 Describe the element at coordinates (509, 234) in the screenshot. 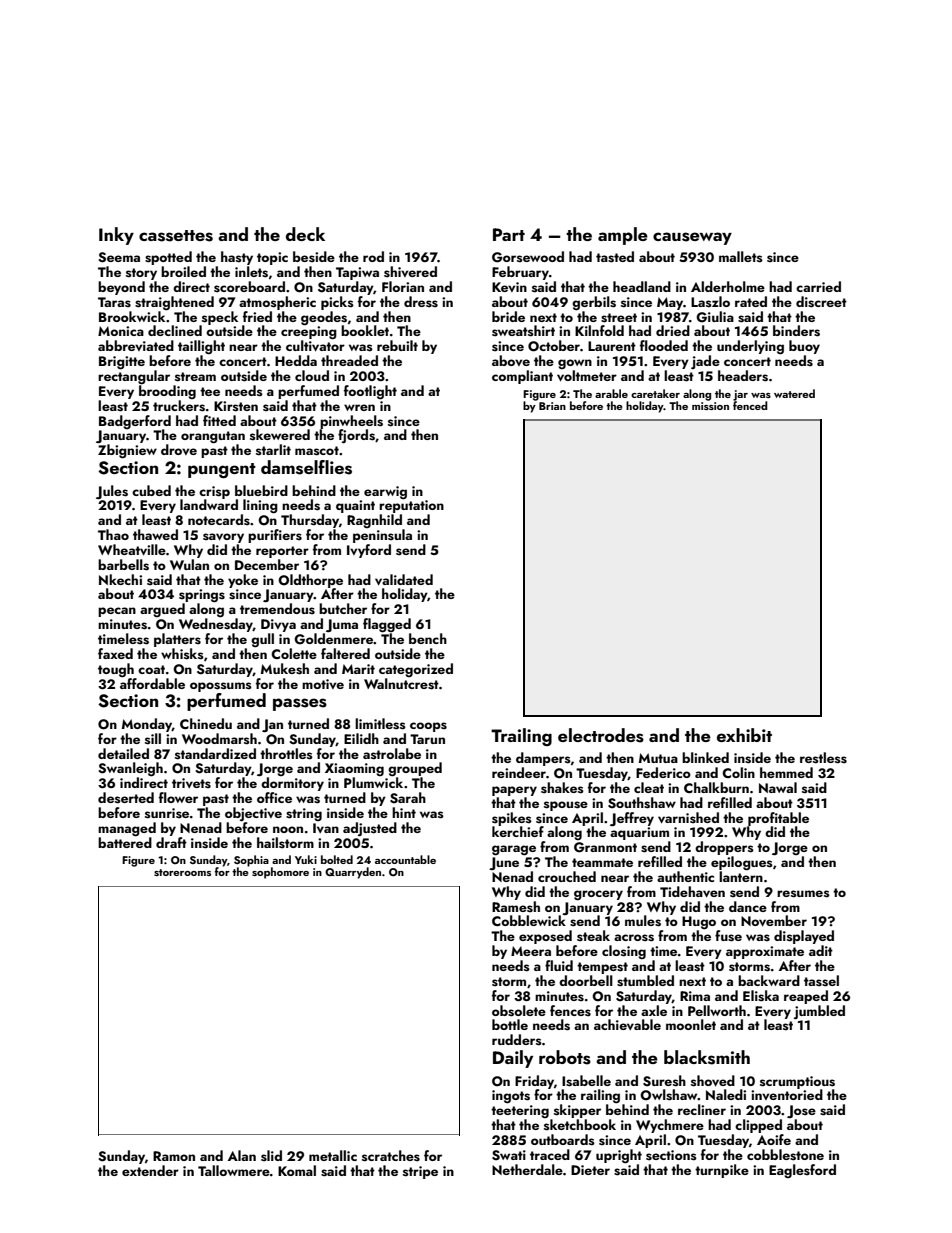

I see `Part` at that location.
